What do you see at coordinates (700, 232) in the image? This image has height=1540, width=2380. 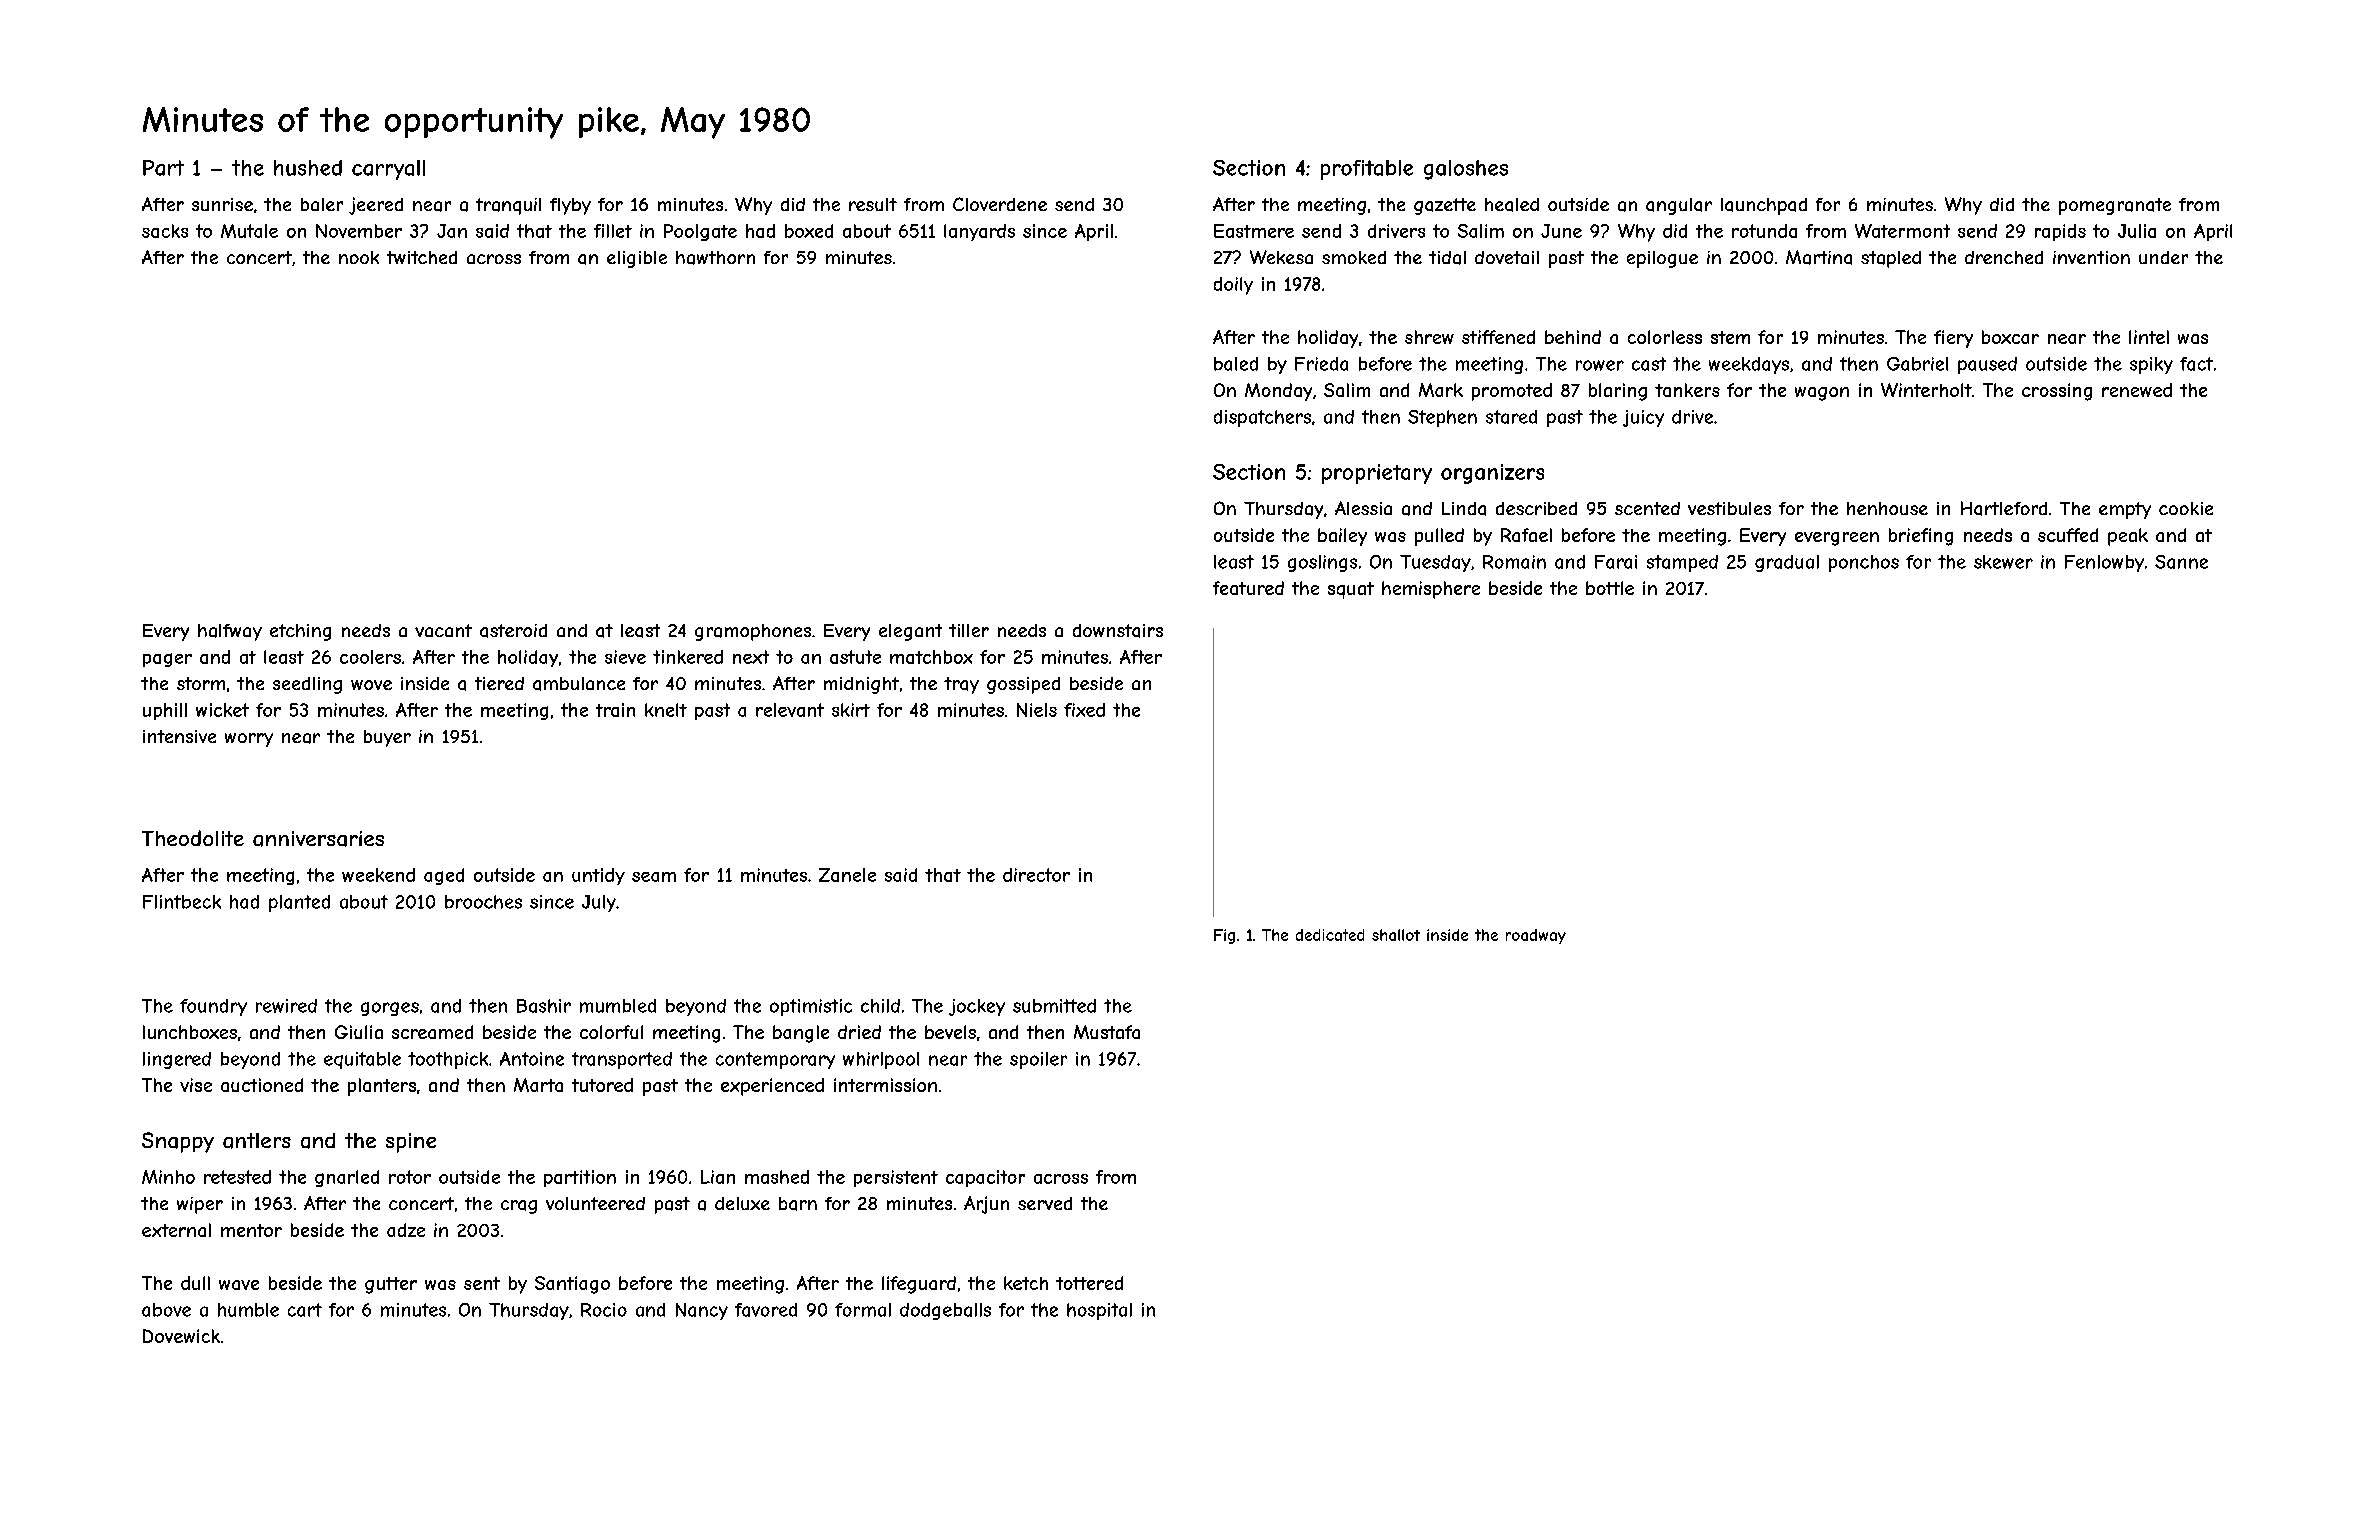 I see `Poolgate` at bounding box center [700, 232].
